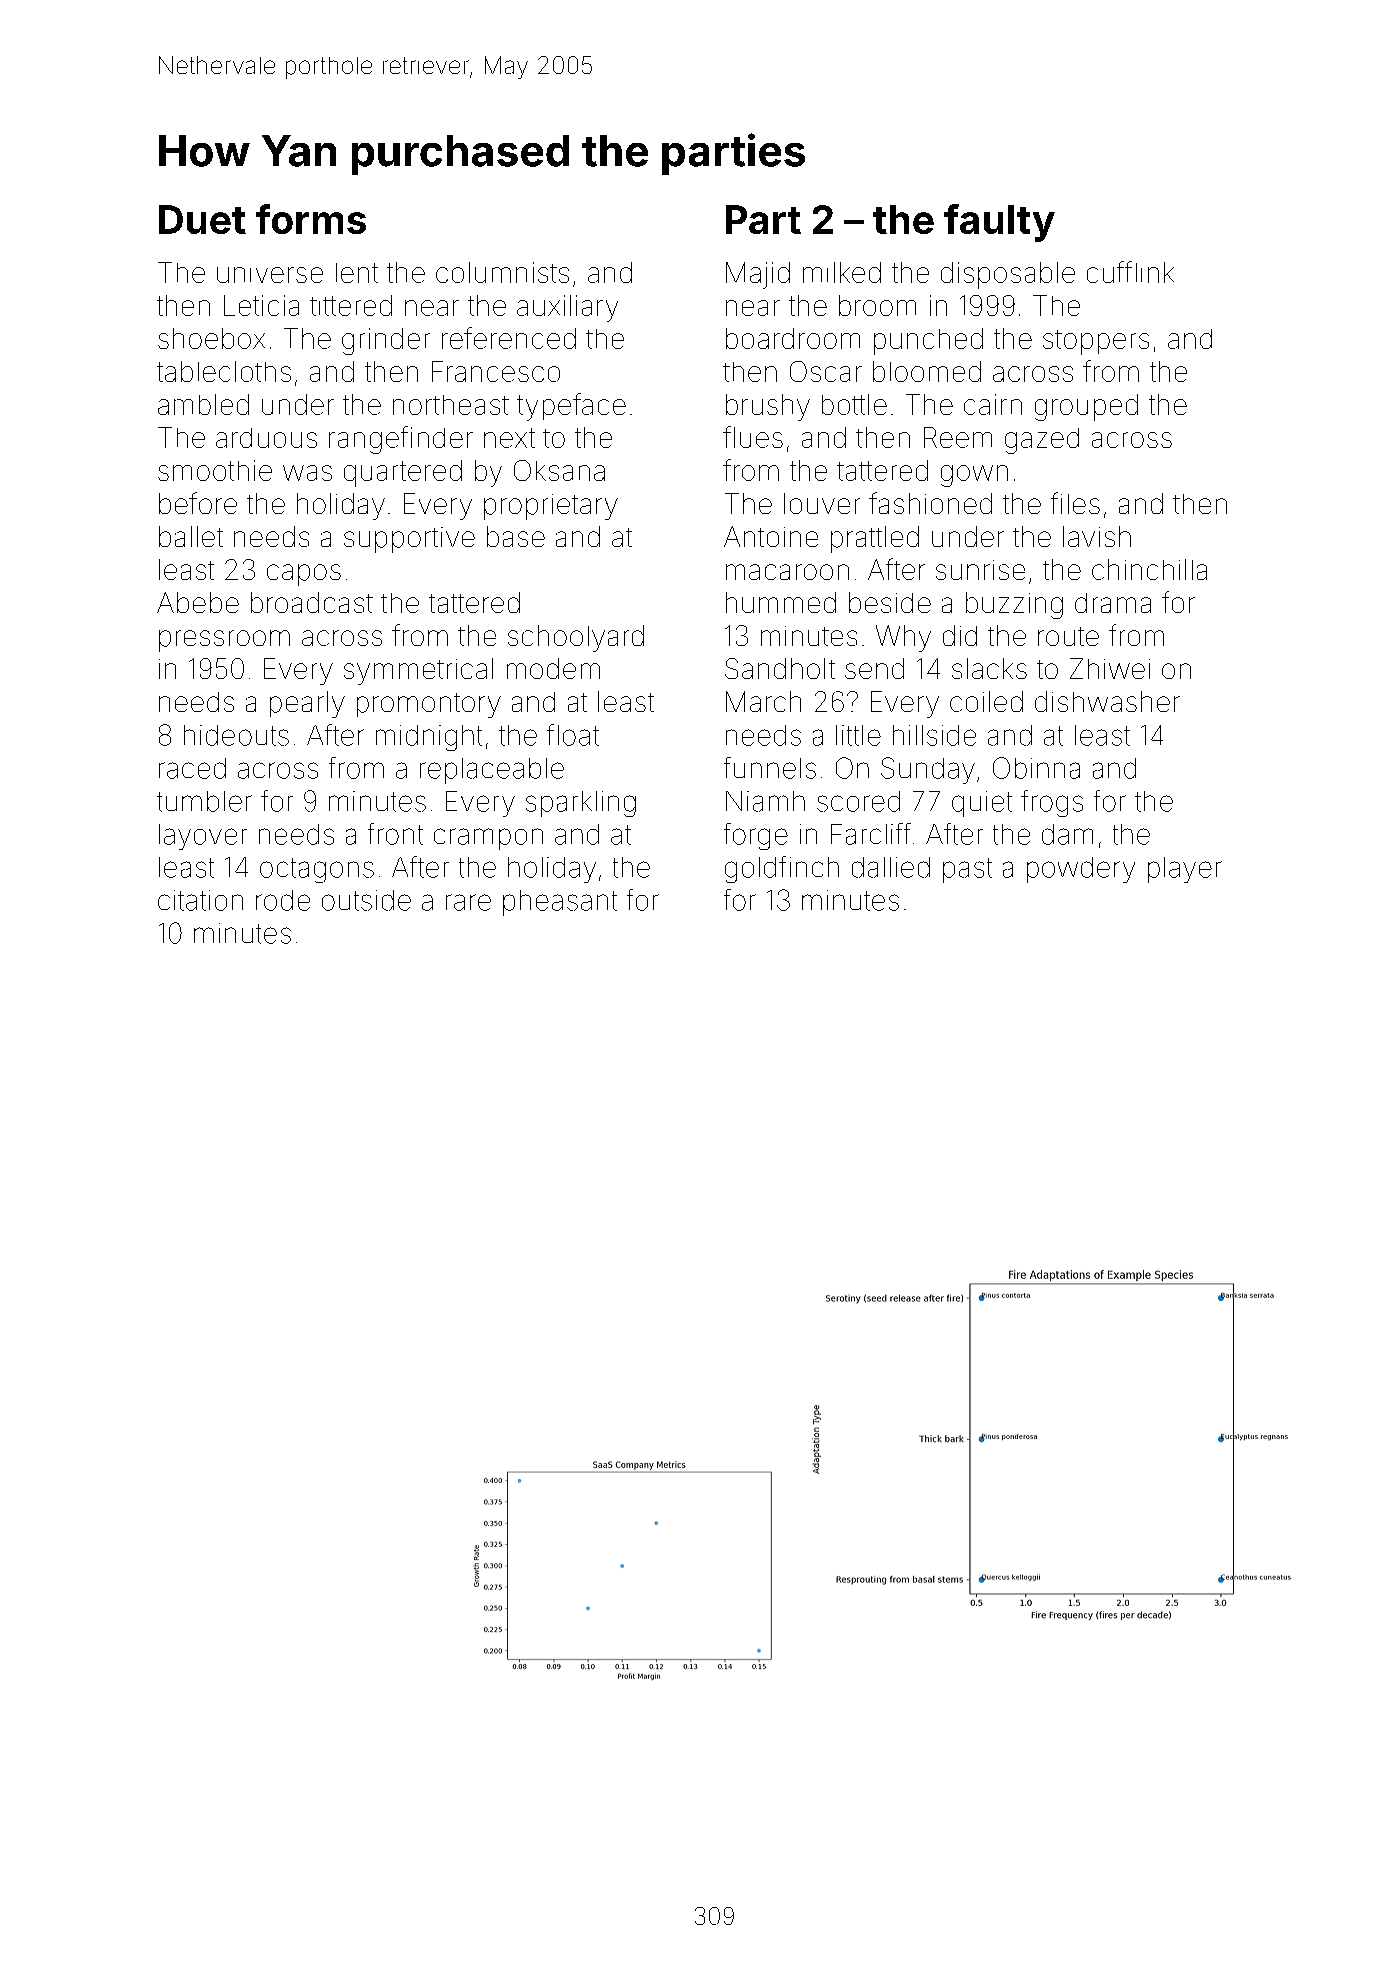 The image size is (1386, 1969). Describe the element at coordinates (1075, 503) in the image. I see `files` at that location.
